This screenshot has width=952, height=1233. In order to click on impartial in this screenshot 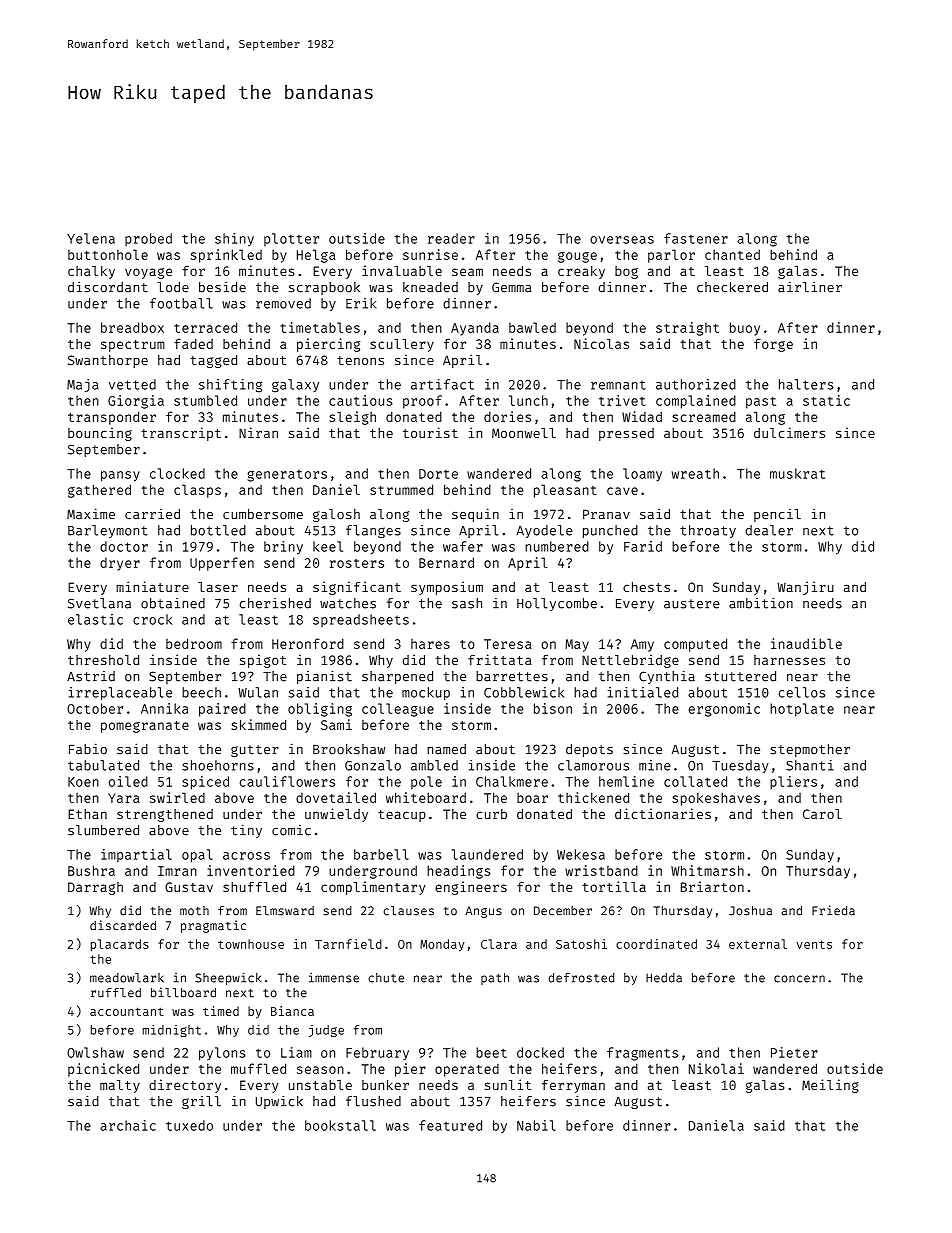, I will do `click(136, 855)`.
